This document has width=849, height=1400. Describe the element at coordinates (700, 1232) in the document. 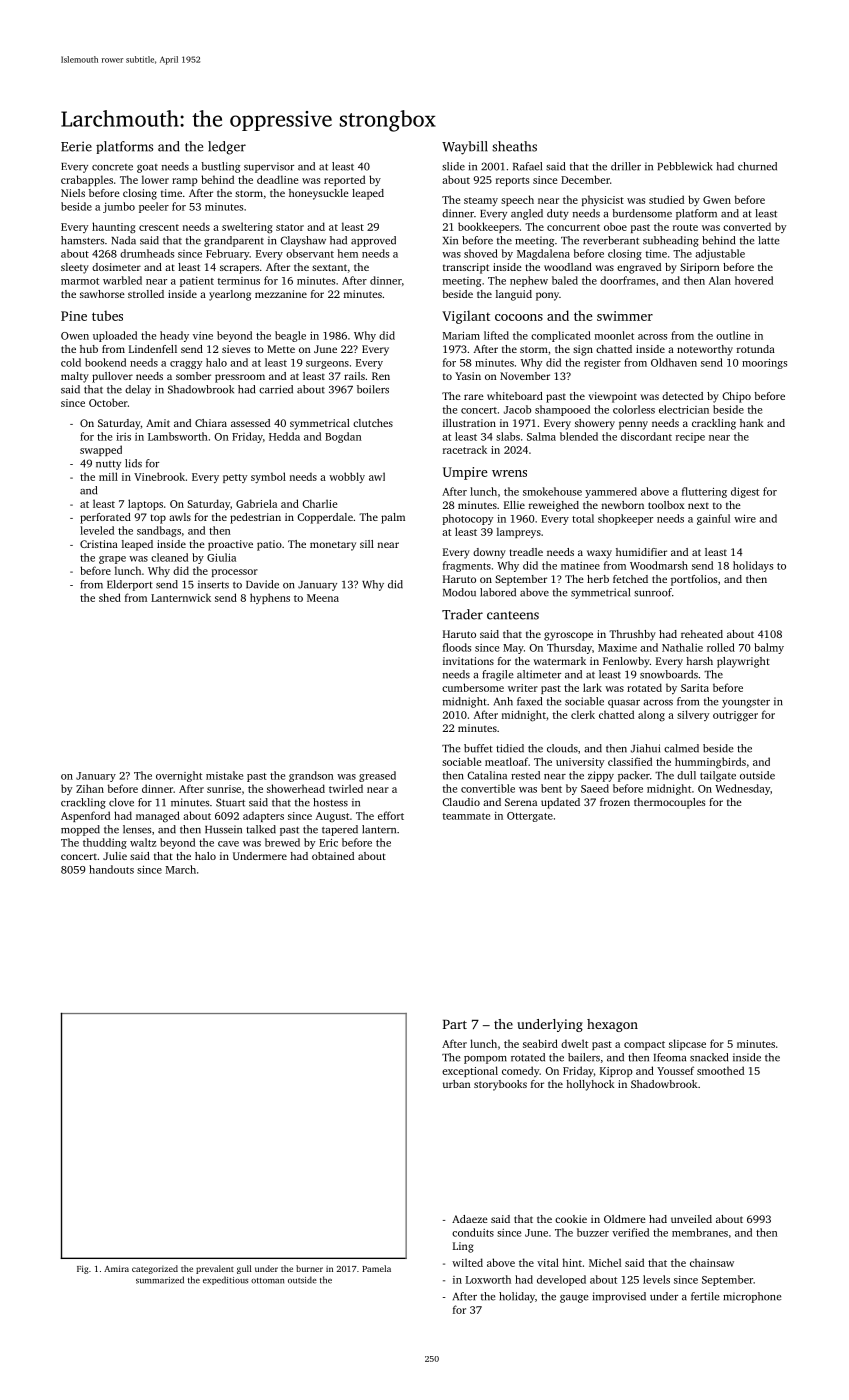

I see `membranes` at that location.
